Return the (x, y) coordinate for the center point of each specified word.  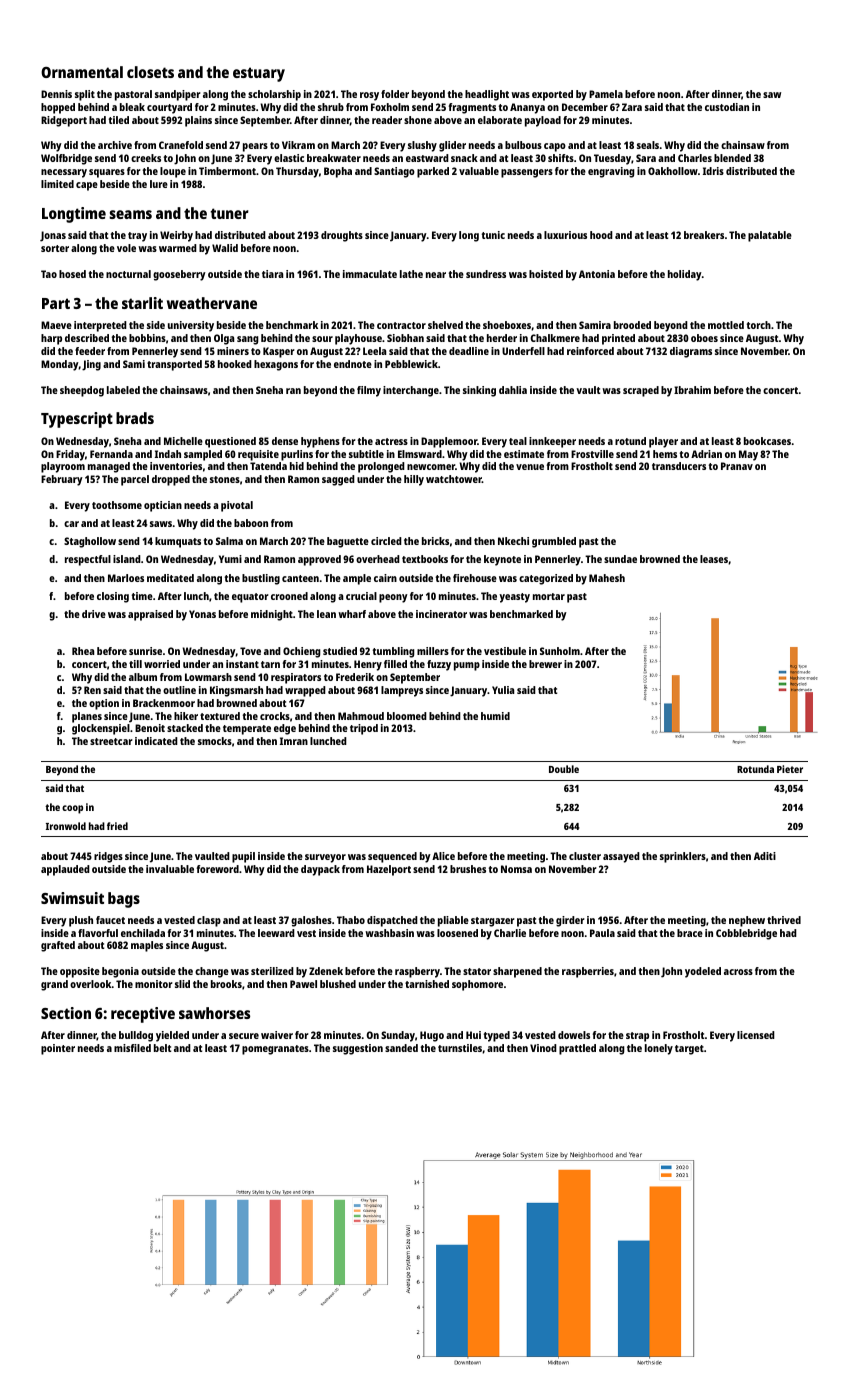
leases (714, 559)
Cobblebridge (746, 934)
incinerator (441, 614)
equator (250, 598)
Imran (294, 741)
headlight (487, 95)
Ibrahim (692, 390)
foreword (218, 869)
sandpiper (178, 95)
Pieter (790, 769)
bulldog (136, 1036)
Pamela (606, 94)
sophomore (477, 985)
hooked (235, 364)
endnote (353, 364)
